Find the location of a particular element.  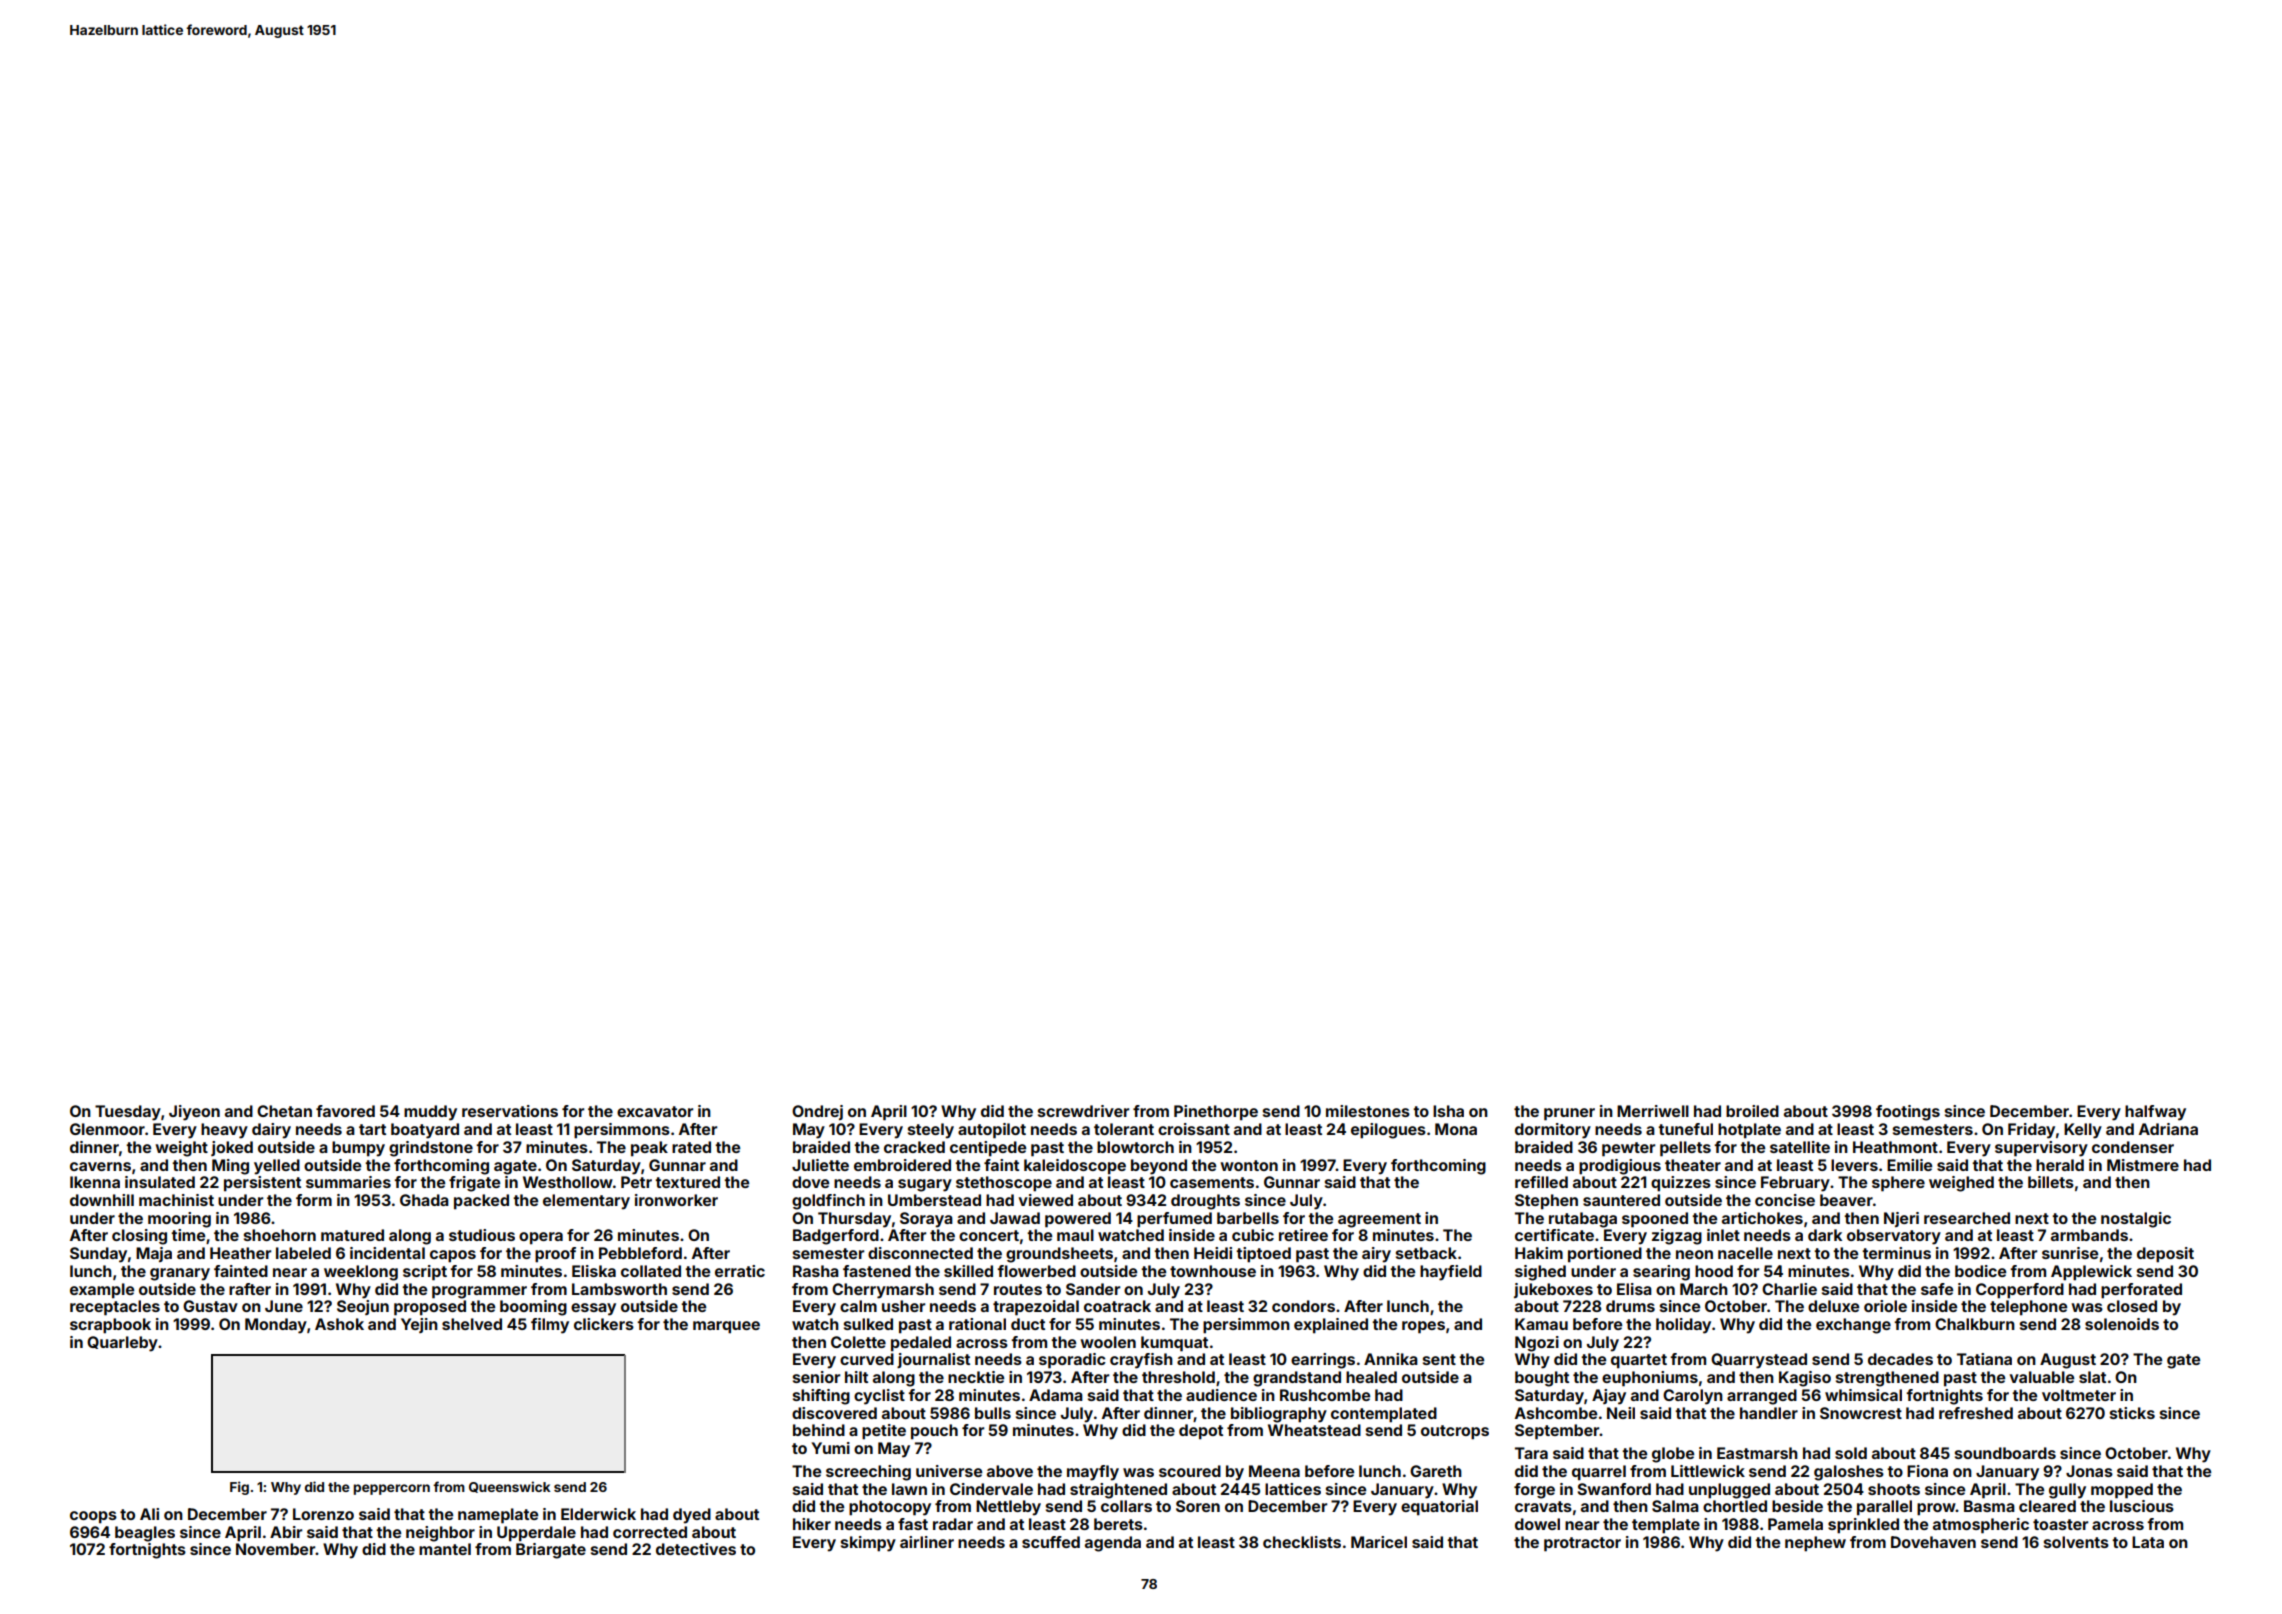

Mona is located at coordinates (1456, 1129).
